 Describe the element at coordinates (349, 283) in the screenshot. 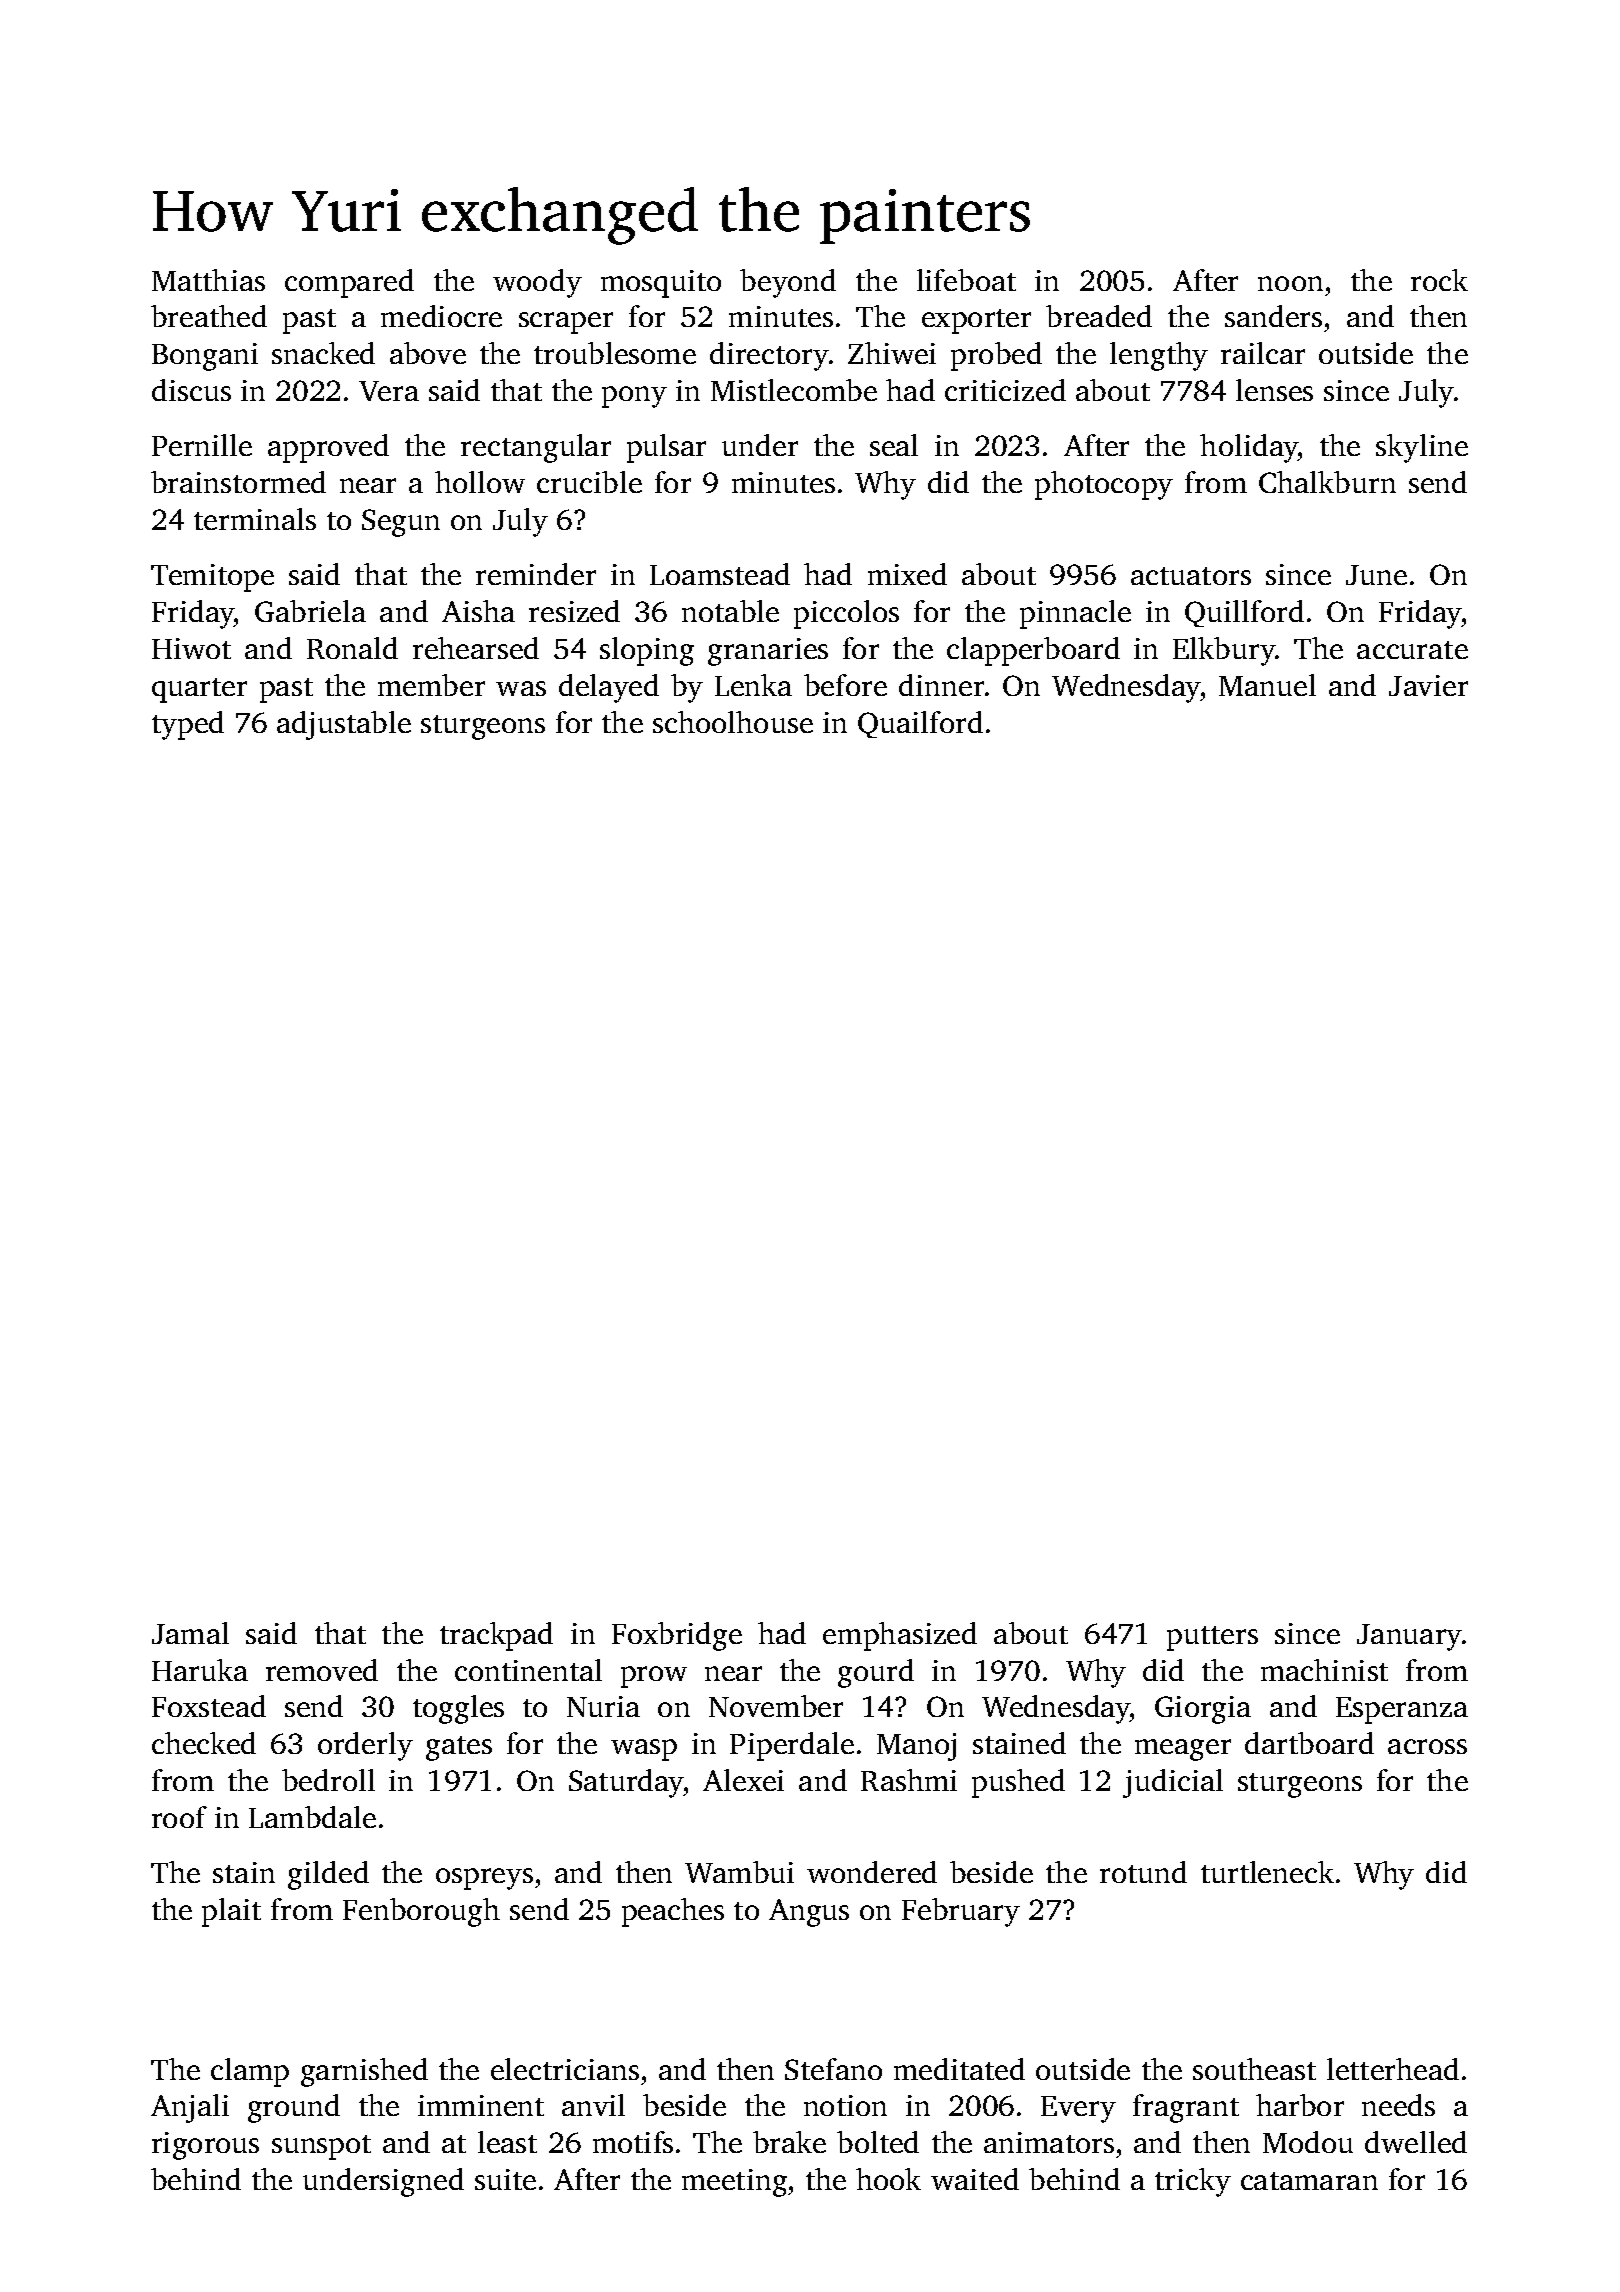

I see `compared` at that location.
